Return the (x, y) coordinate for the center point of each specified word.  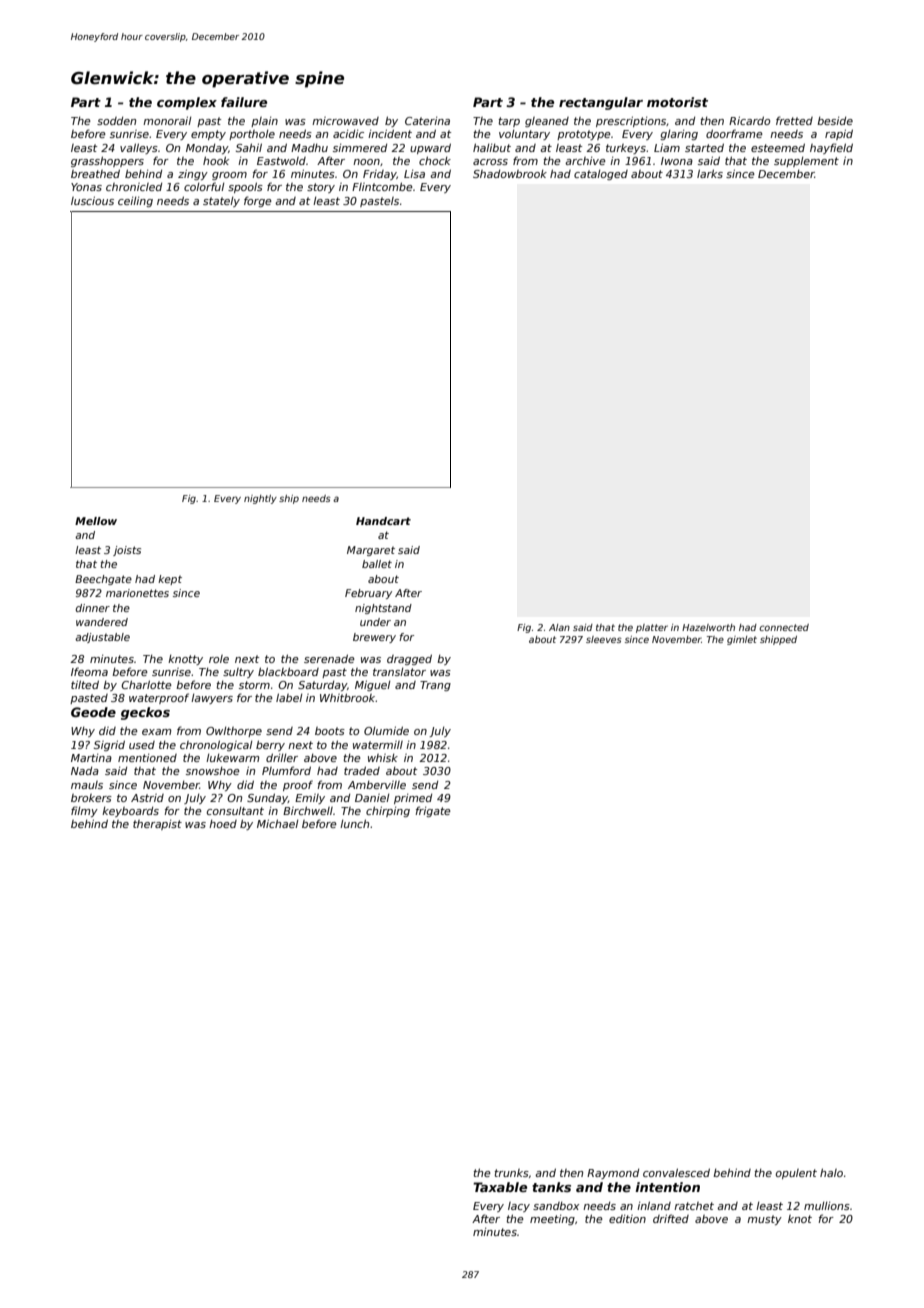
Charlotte (146, 684)
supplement (806, 162)
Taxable (500, 1187)
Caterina (427, 121)
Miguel (372, 685)
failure (244, 102)
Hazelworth (708, 627)
